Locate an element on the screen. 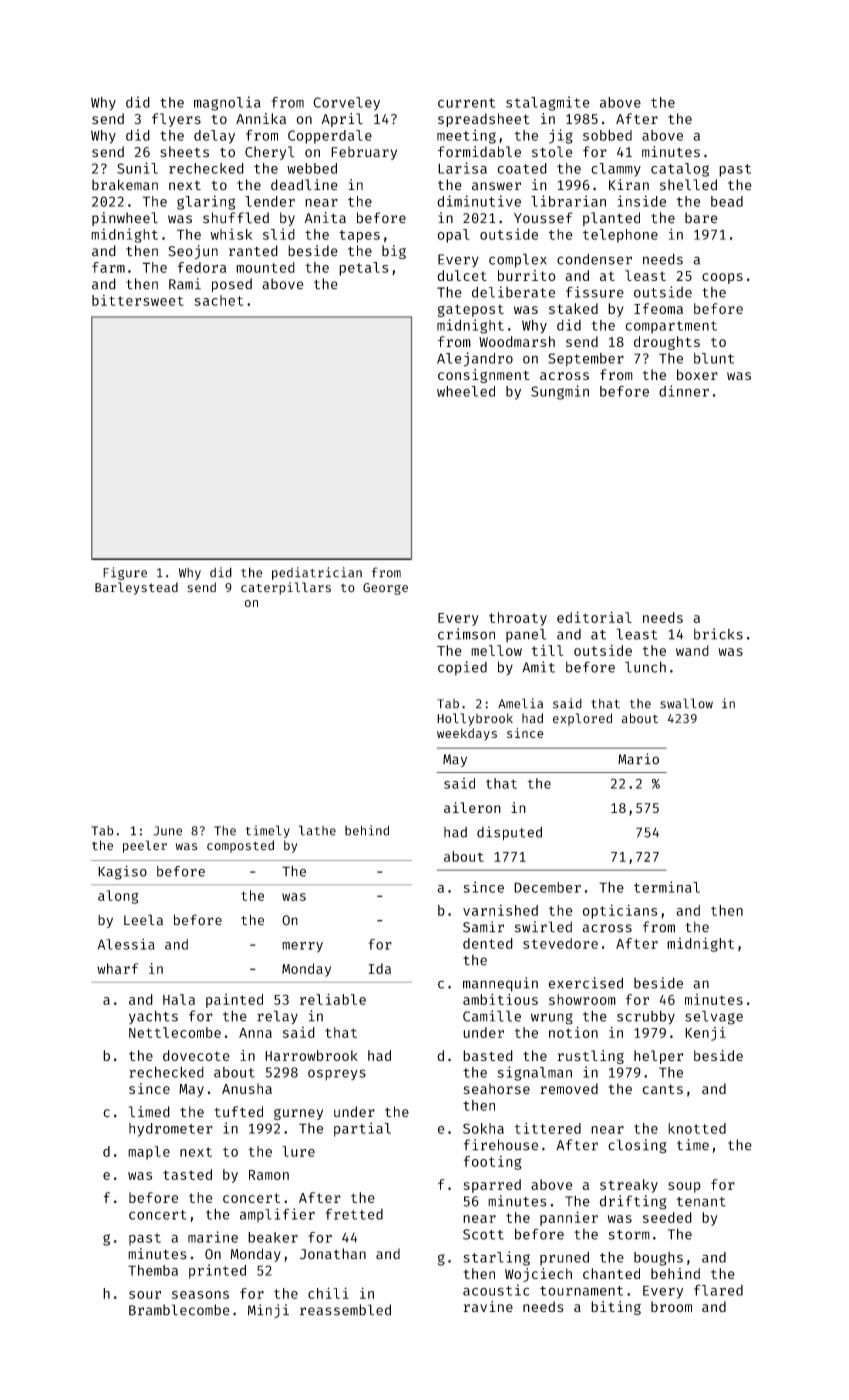 The image size is (849, 1400). magnolia is located at coordinates (227, 103).
